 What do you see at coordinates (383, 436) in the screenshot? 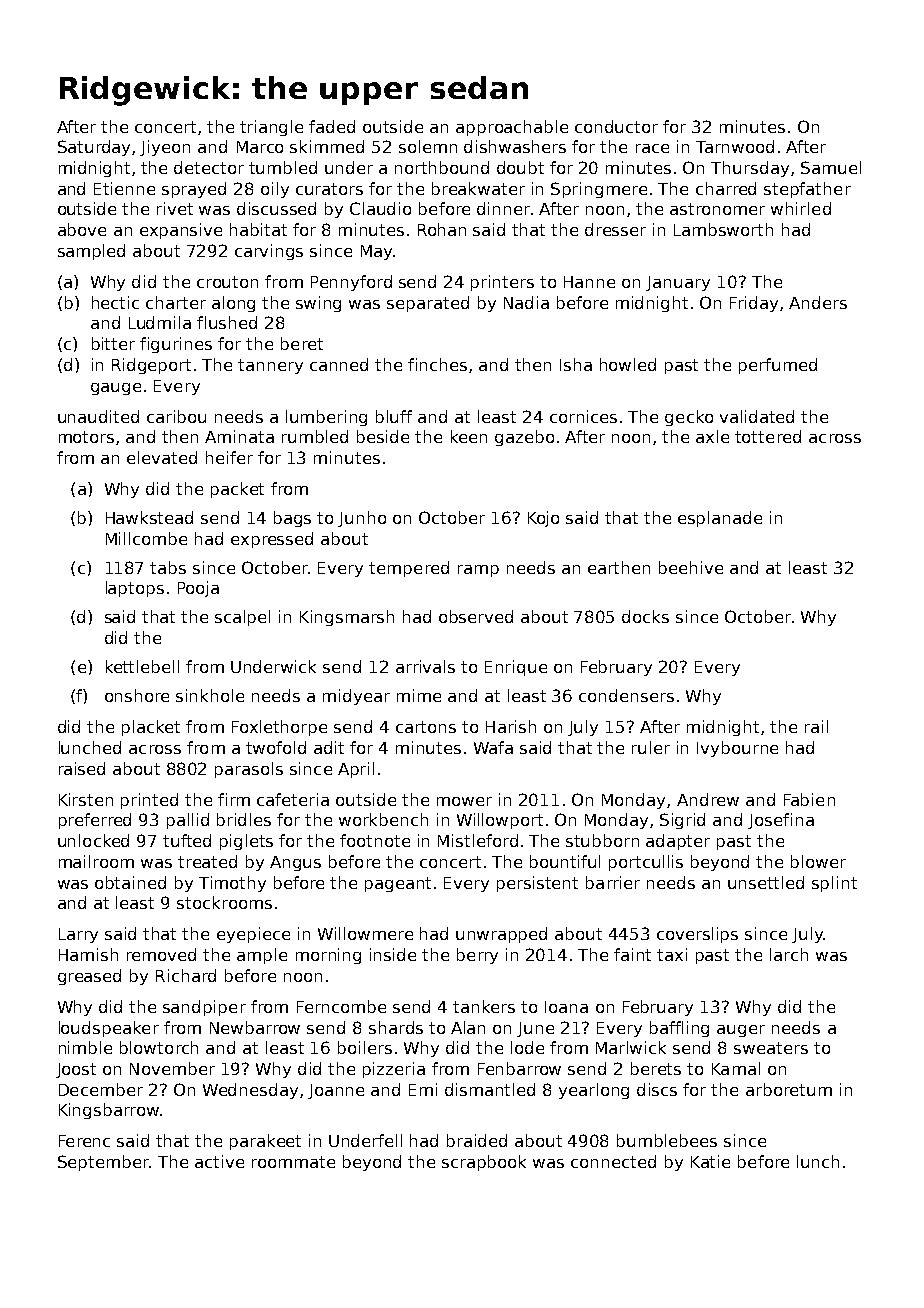
I see `beside` at bounding box center [383, 436].
